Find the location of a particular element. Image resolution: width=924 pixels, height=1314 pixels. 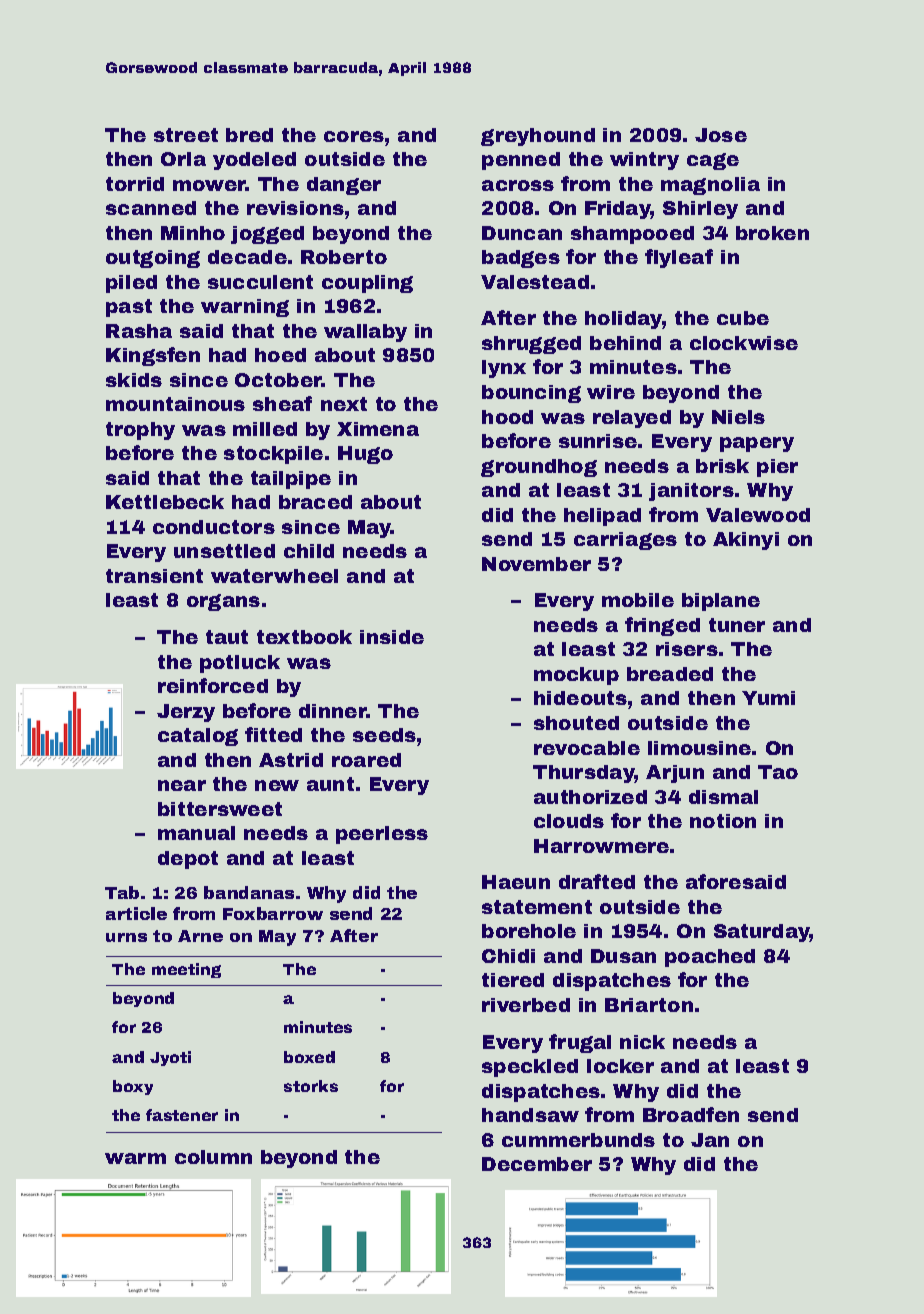

street is located at coordinates (186, 135).
